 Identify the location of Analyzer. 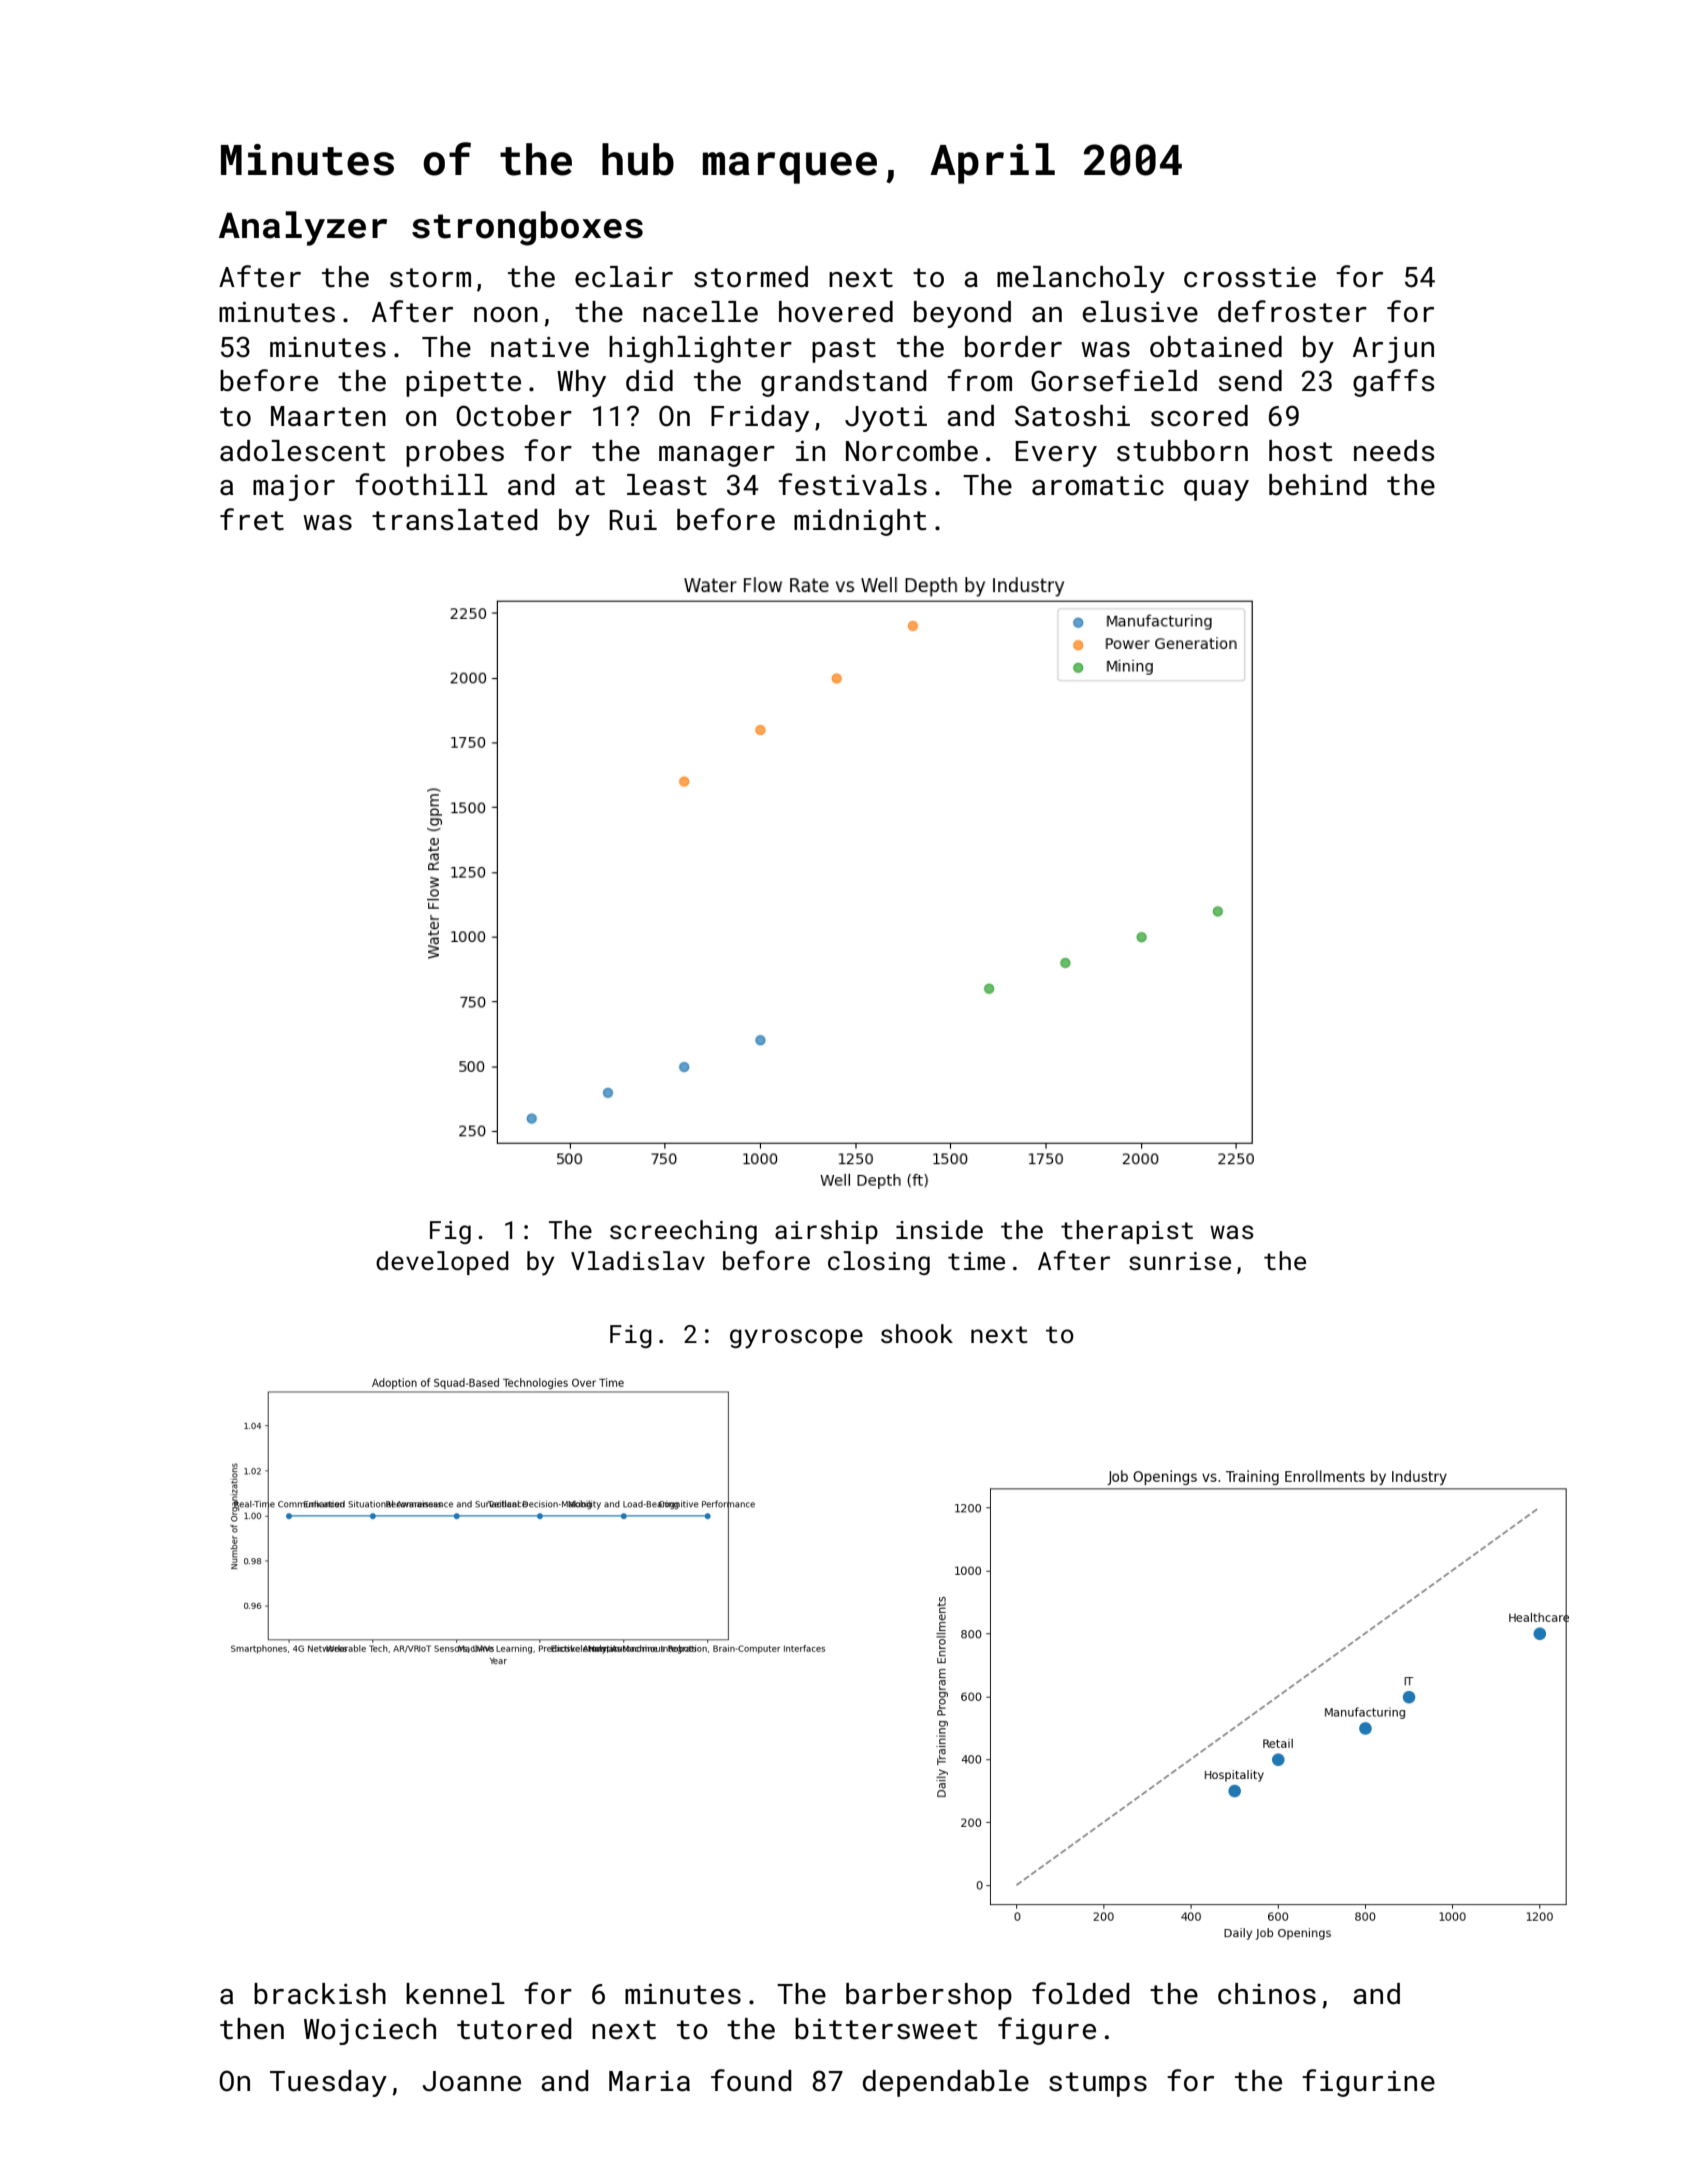
(303, 228).
